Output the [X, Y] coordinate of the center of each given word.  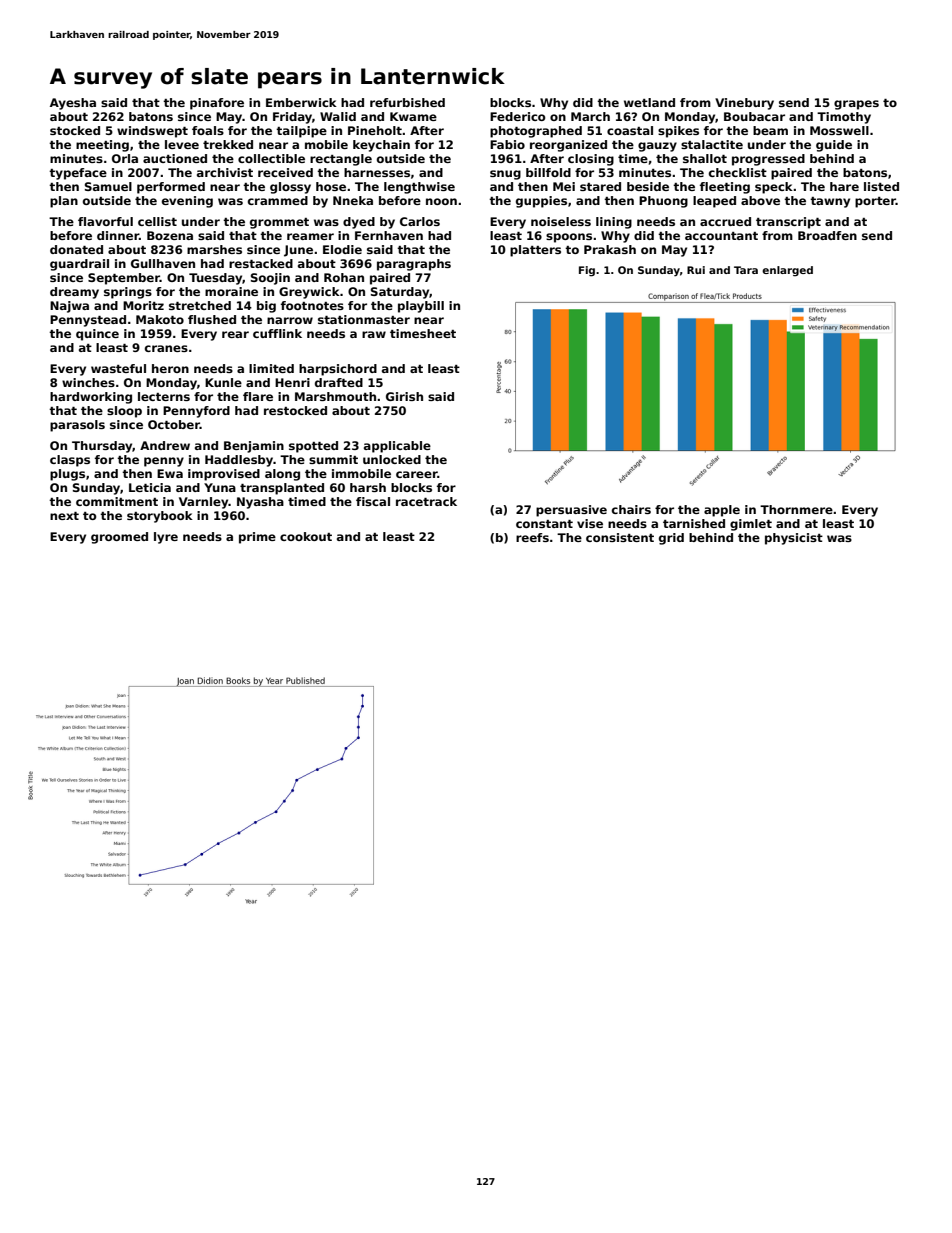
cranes [166, 348]
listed [881, 186]
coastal [630, 130]
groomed [119, 538]
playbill [421, 307]
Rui [696, 270]
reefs [532, 537]
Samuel [108, 186]
